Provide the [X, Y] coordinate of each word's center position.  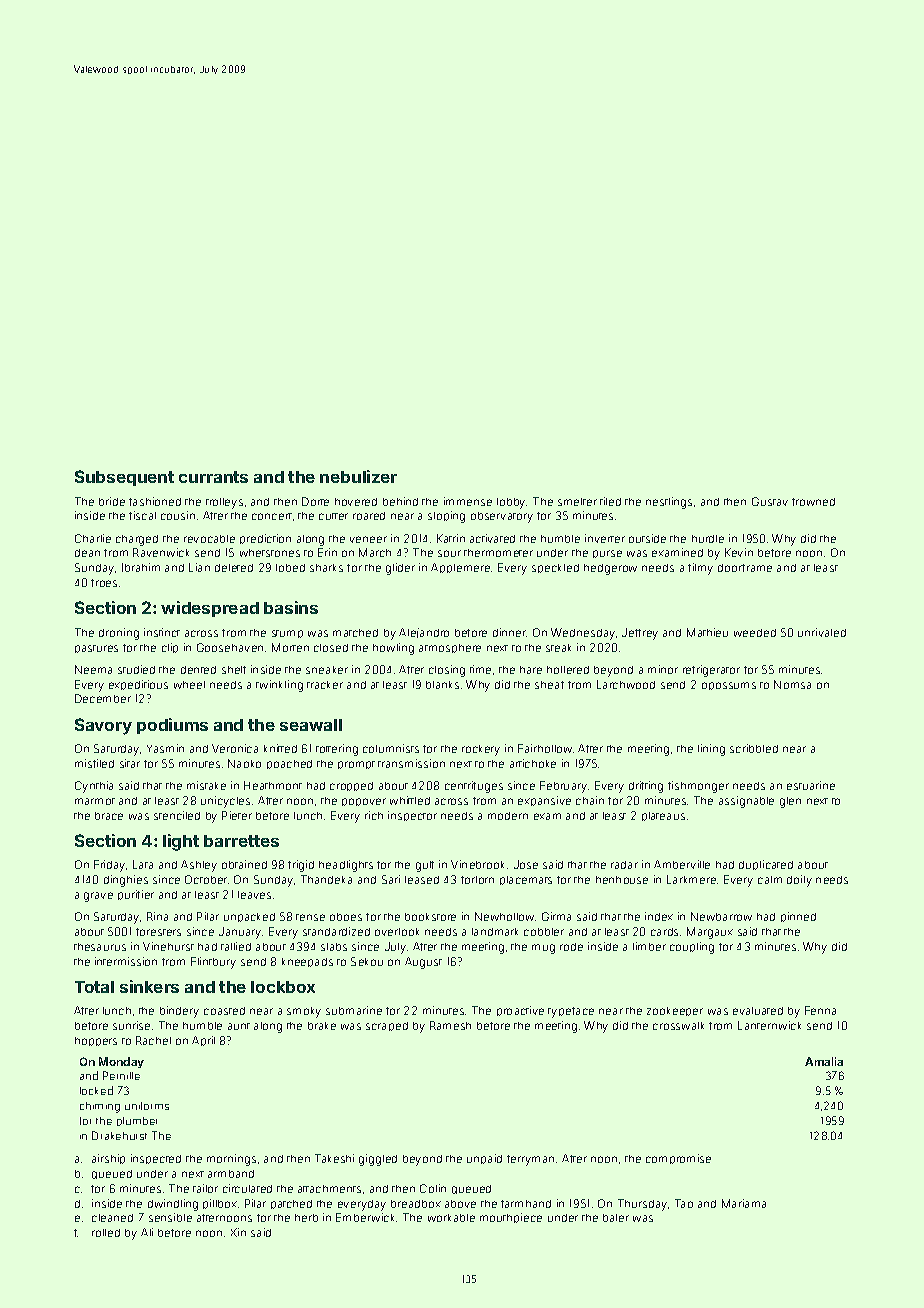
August [423, 963]
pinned [798, 917]
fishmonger [698, 787]
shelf [234, 670]
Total [94, 987]
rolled [106, 1233]
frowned [813, 502]
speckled [555, 568]
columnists [391, 748]
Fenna [820, 1010]
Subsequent [124, 478]
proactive [520, 1011]
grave [98, 897]
